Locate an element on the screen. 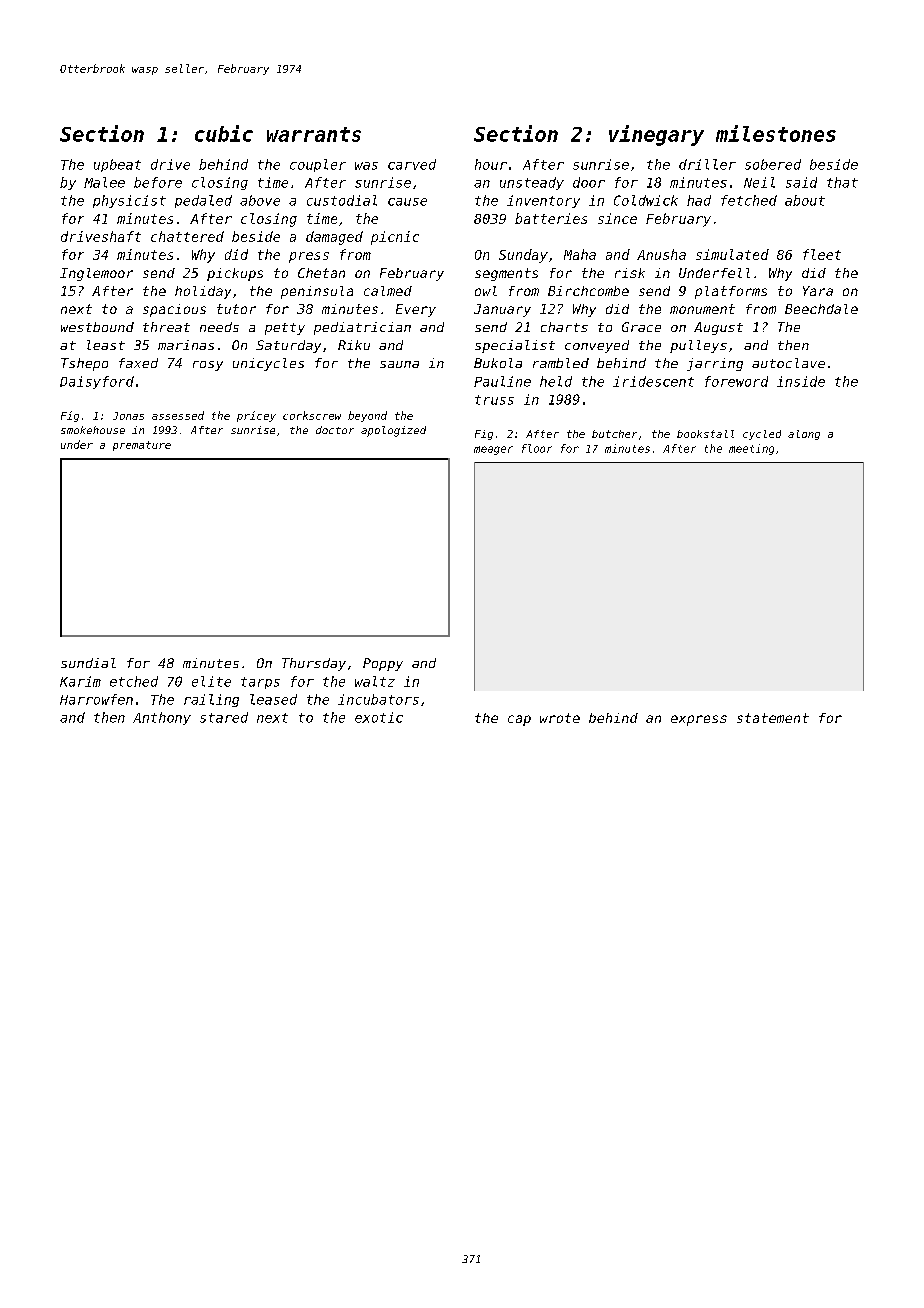  Harrowfen is located at coordinates (96, 699).
